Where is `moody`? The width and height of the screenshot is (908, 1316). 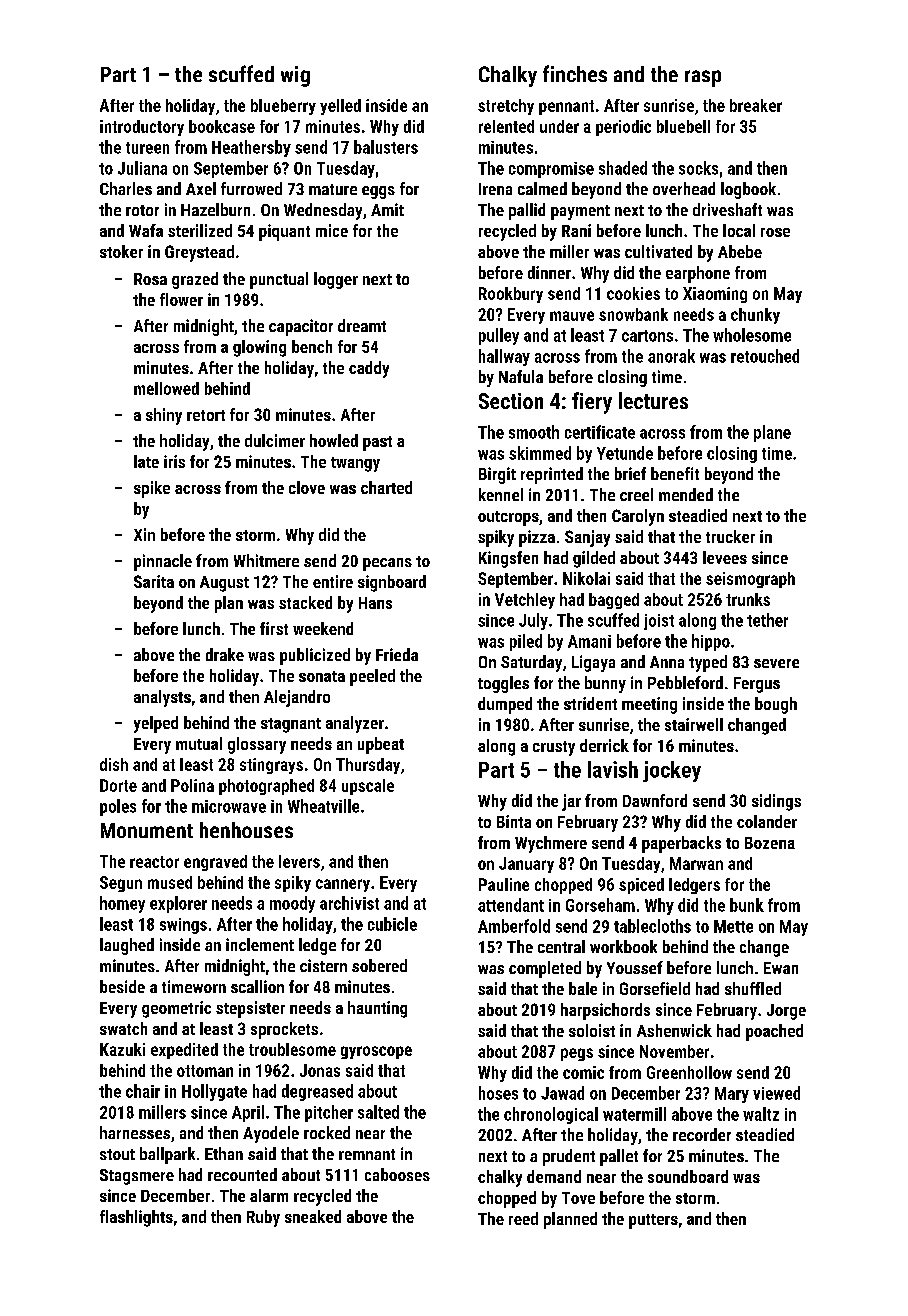
moody is located at coordinates (292, 904).
